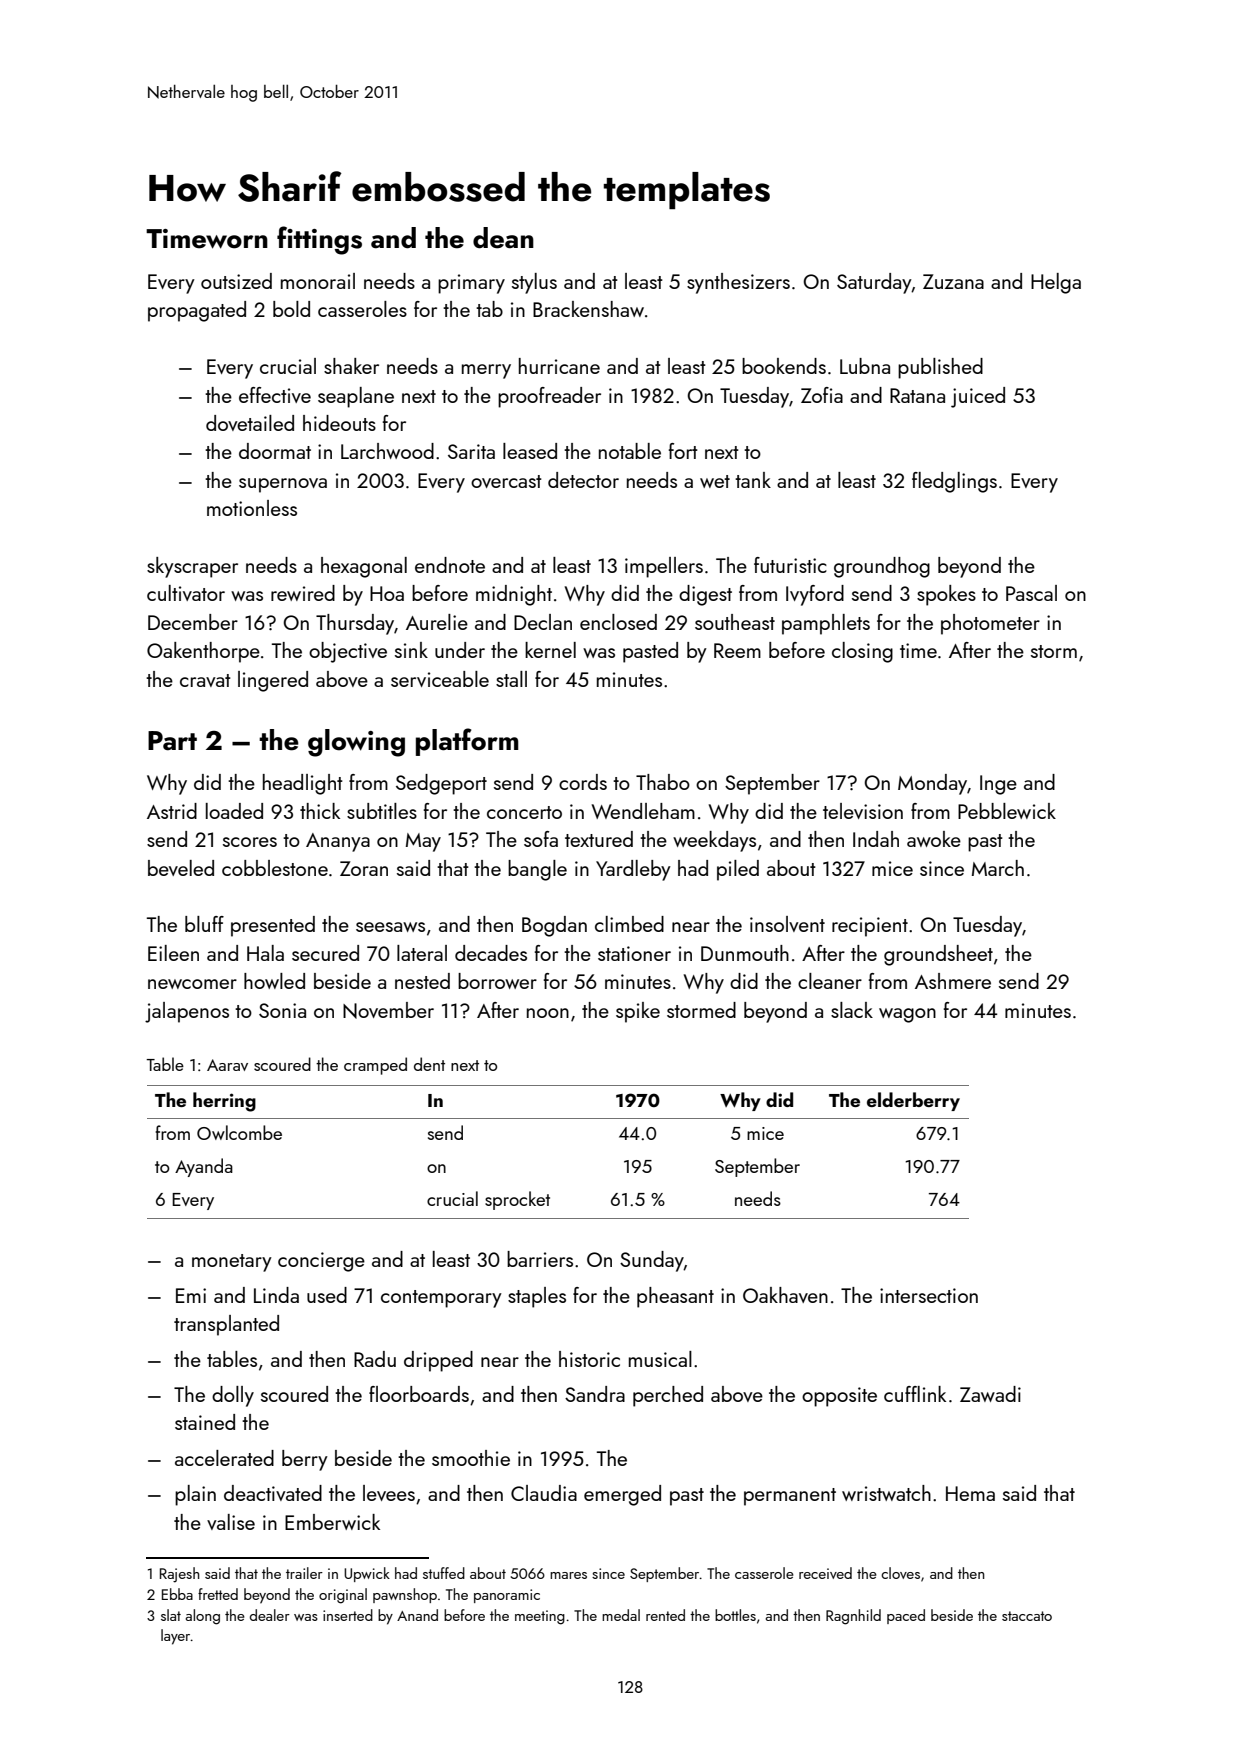 The image size is (1234, 1745). I want to click on Helga, so click(1056, 283).
